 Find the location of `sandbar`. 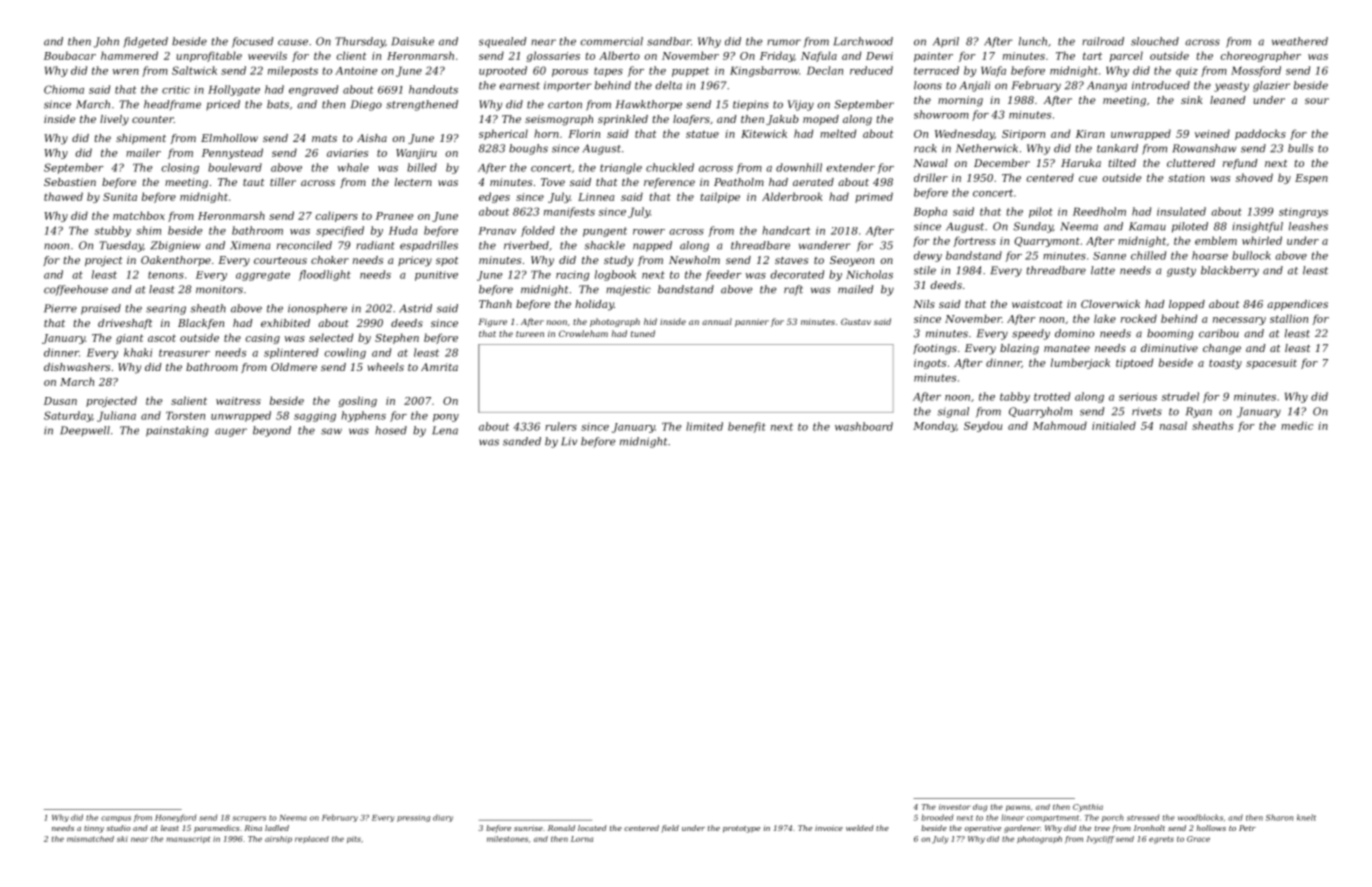

sandbar is located at coordinates (669, 41).
